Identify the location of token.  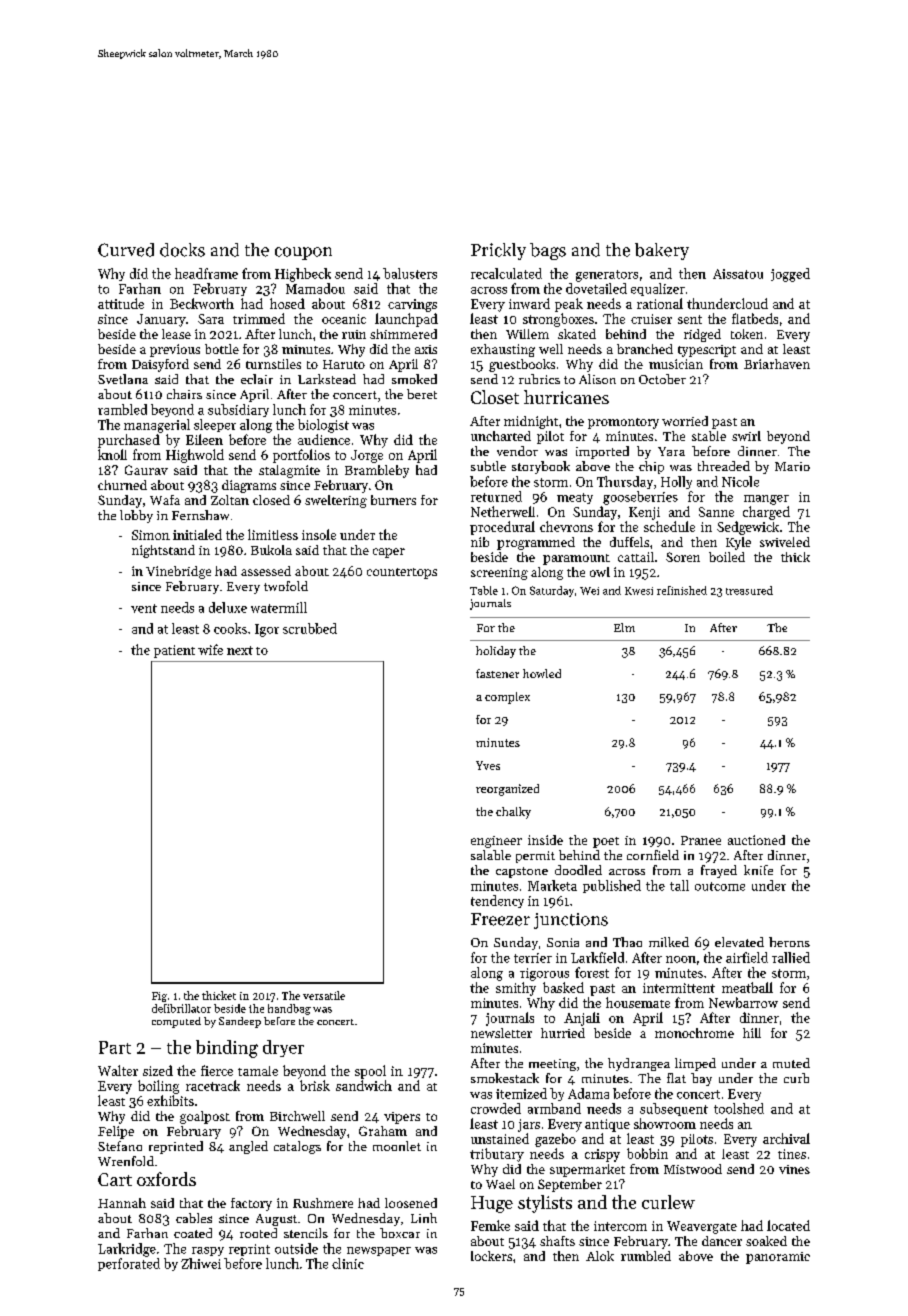
(747, 334).
